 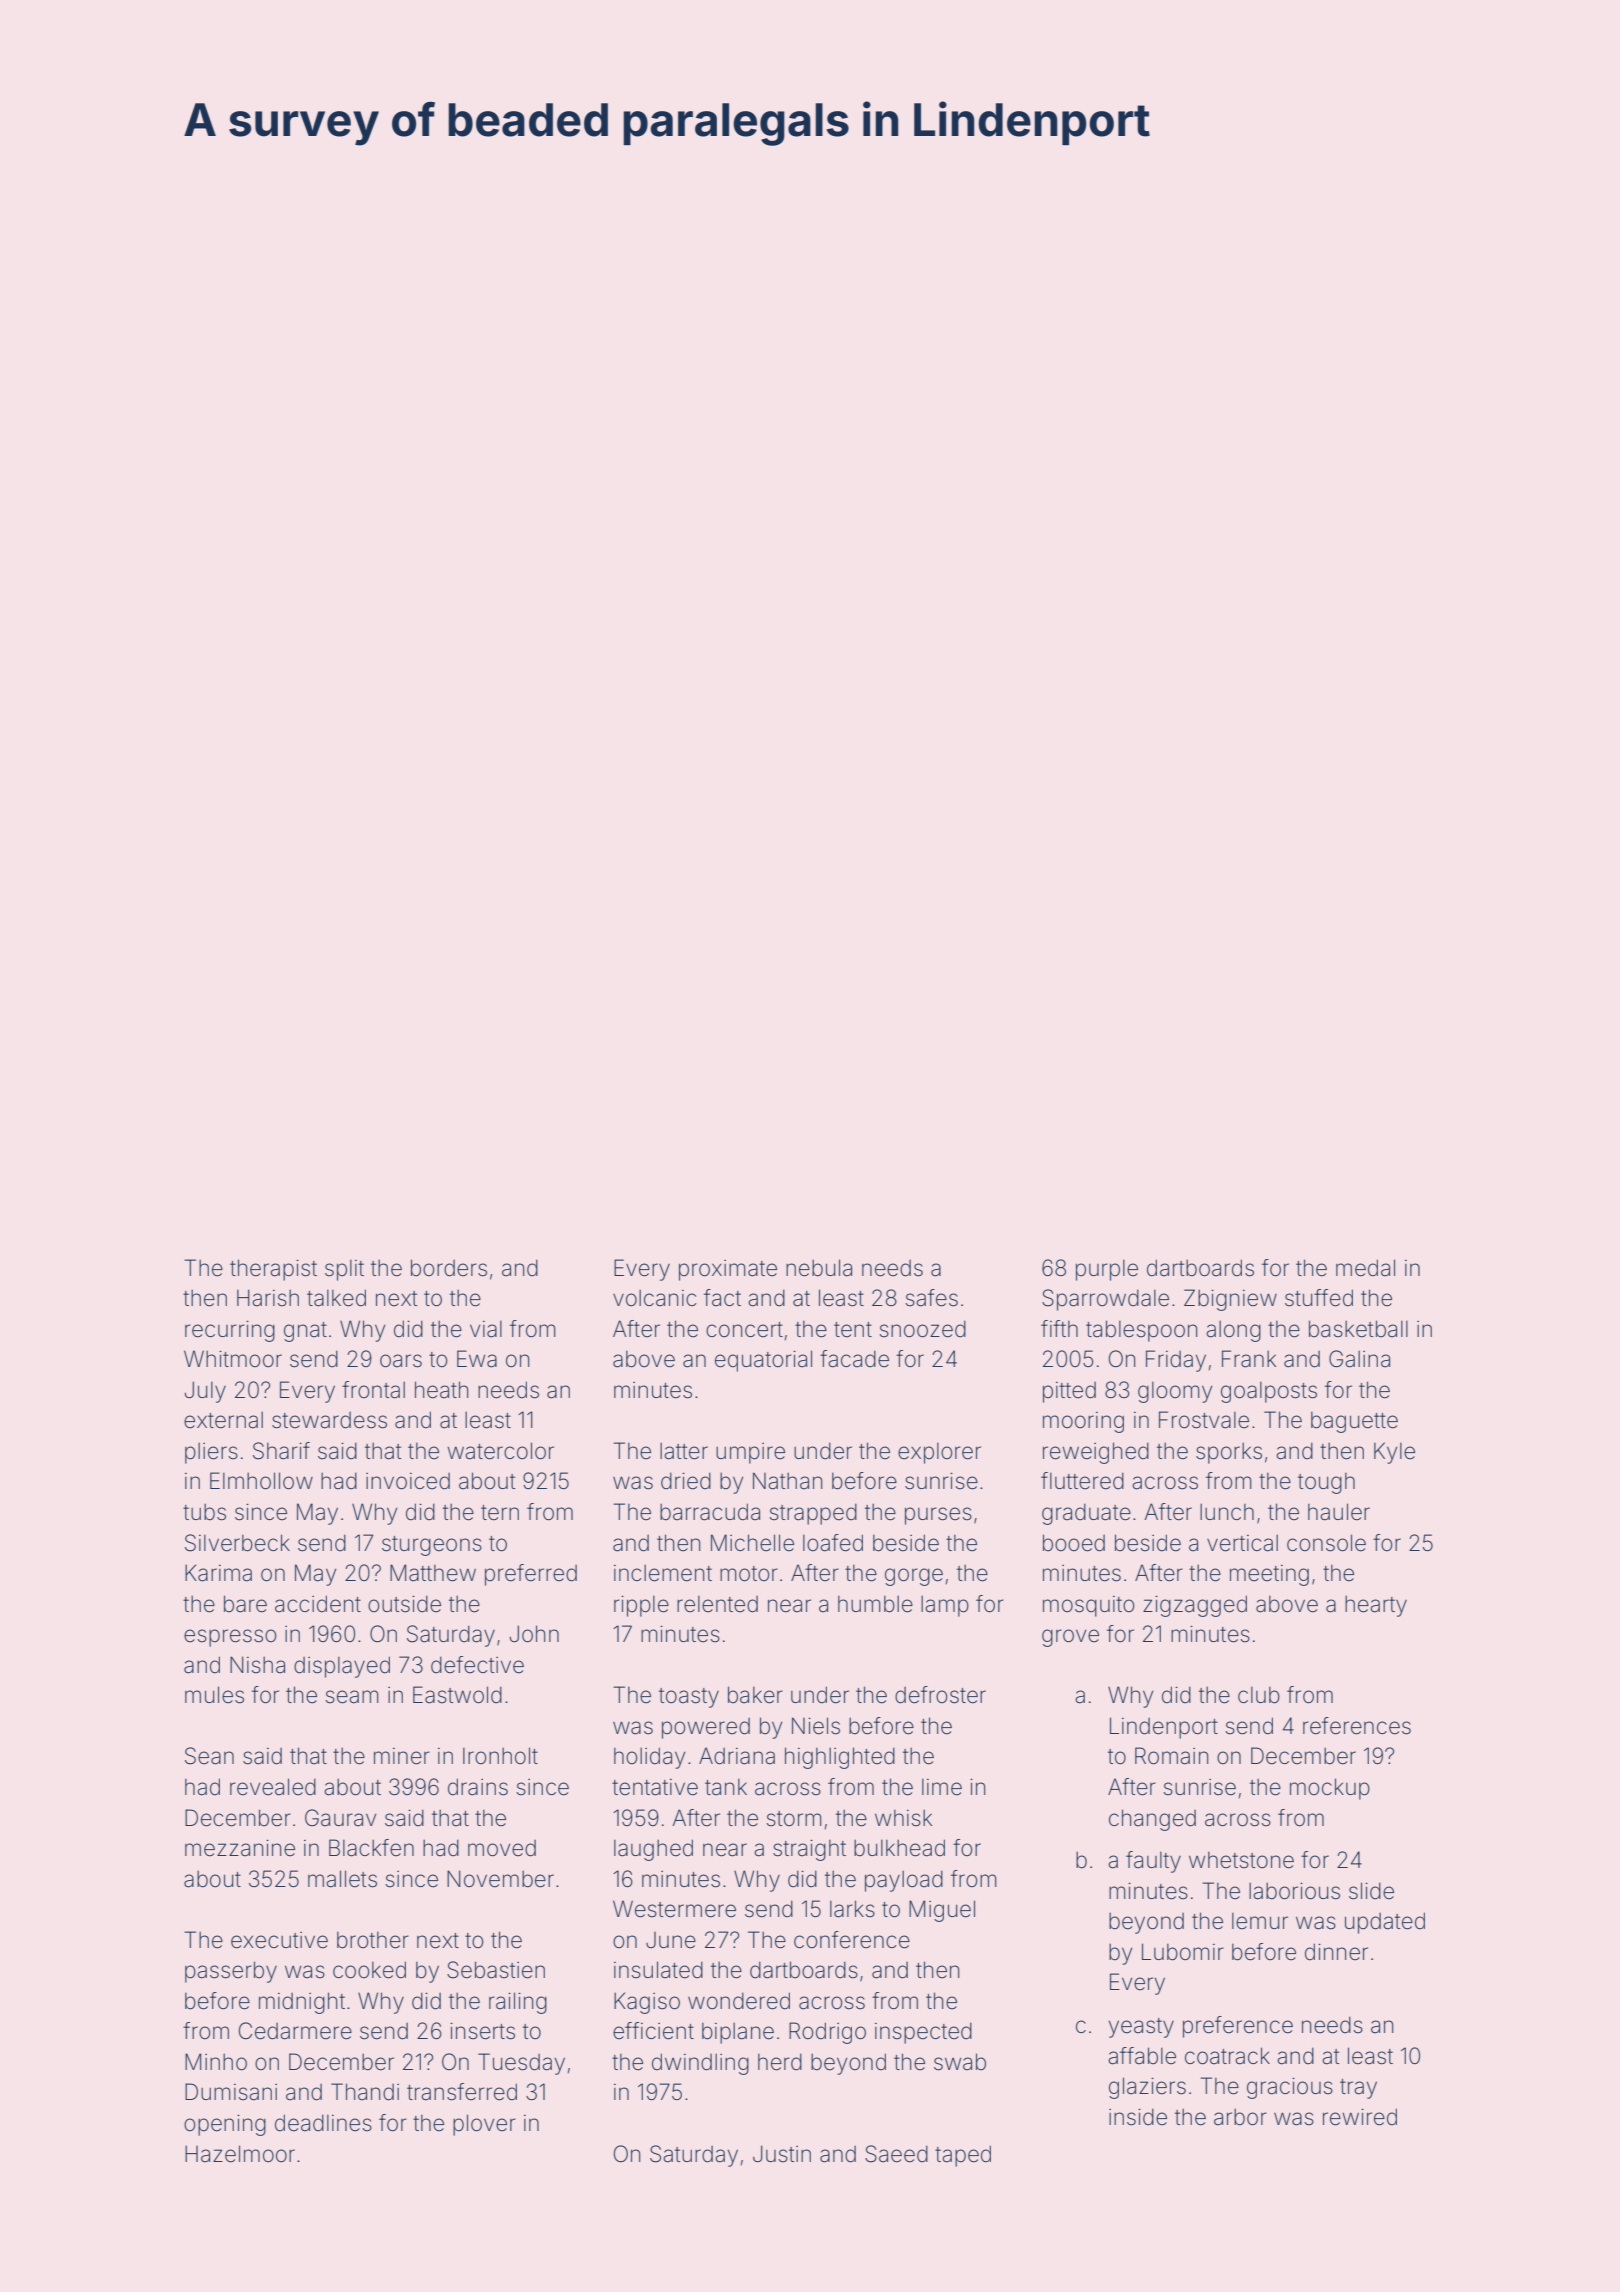 I want to click on gorge, so click(x=914, y=1577).
